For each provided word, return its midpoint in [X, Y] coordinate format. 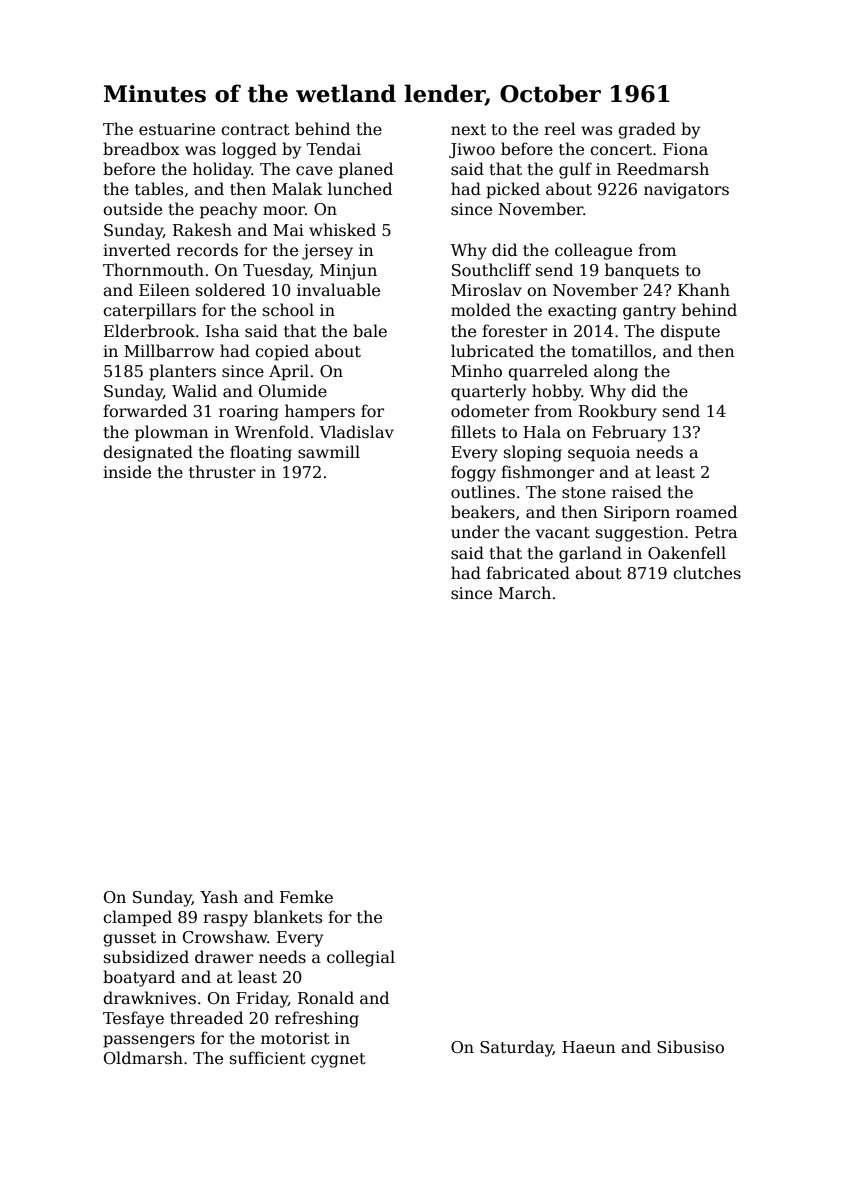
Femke [306, 896]
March [525, 593]
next [468, 129]
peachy [228, 210]
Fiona [685, 149]
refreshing [317, 1019]
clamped [137, 918]
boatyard [139, 978]
